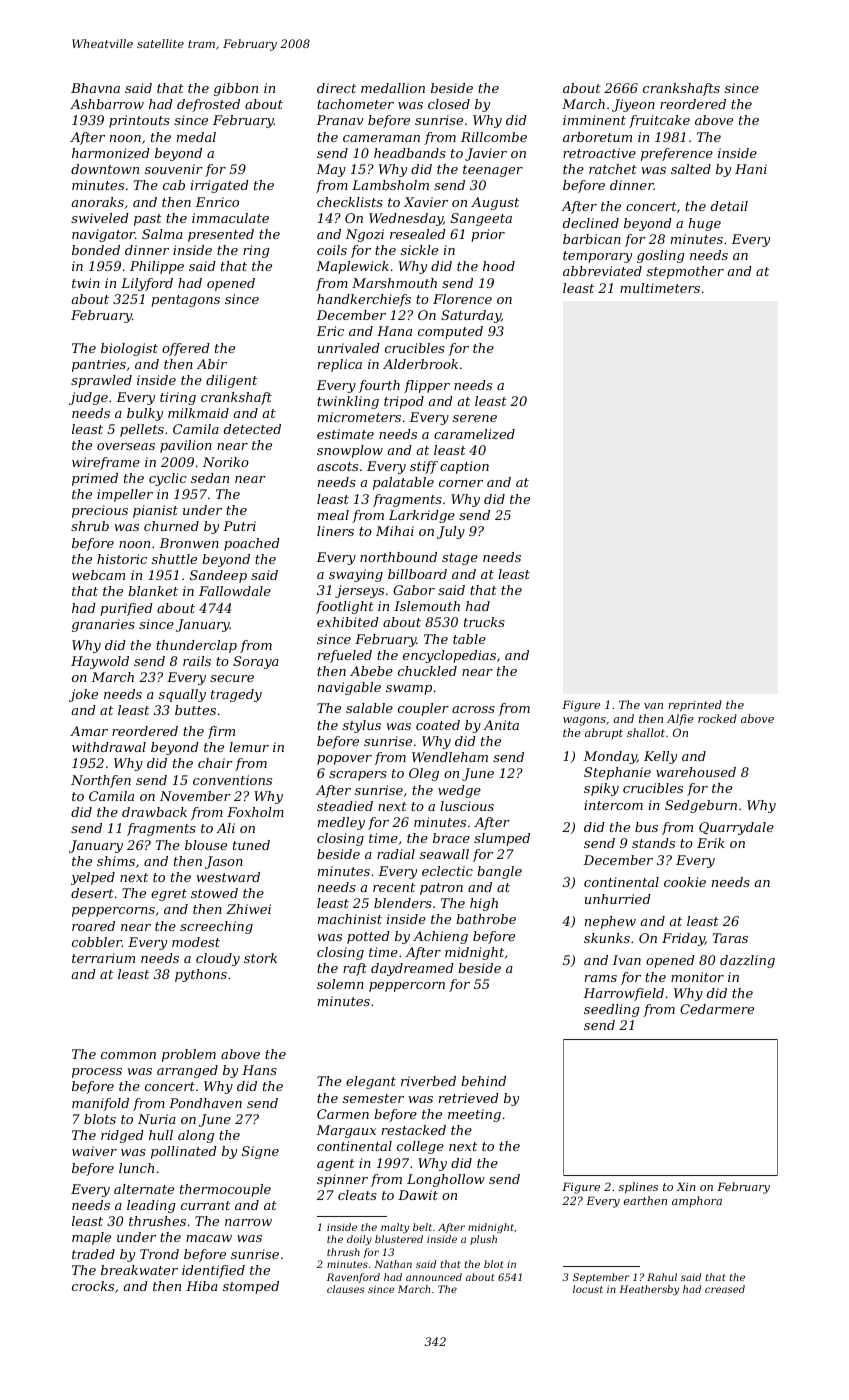 This screenshot has width=849, height=1400. What do you see at coordinates (390, 185) in the screenshot?
I see `Lambsholm` at bounding box center [390, 185].
